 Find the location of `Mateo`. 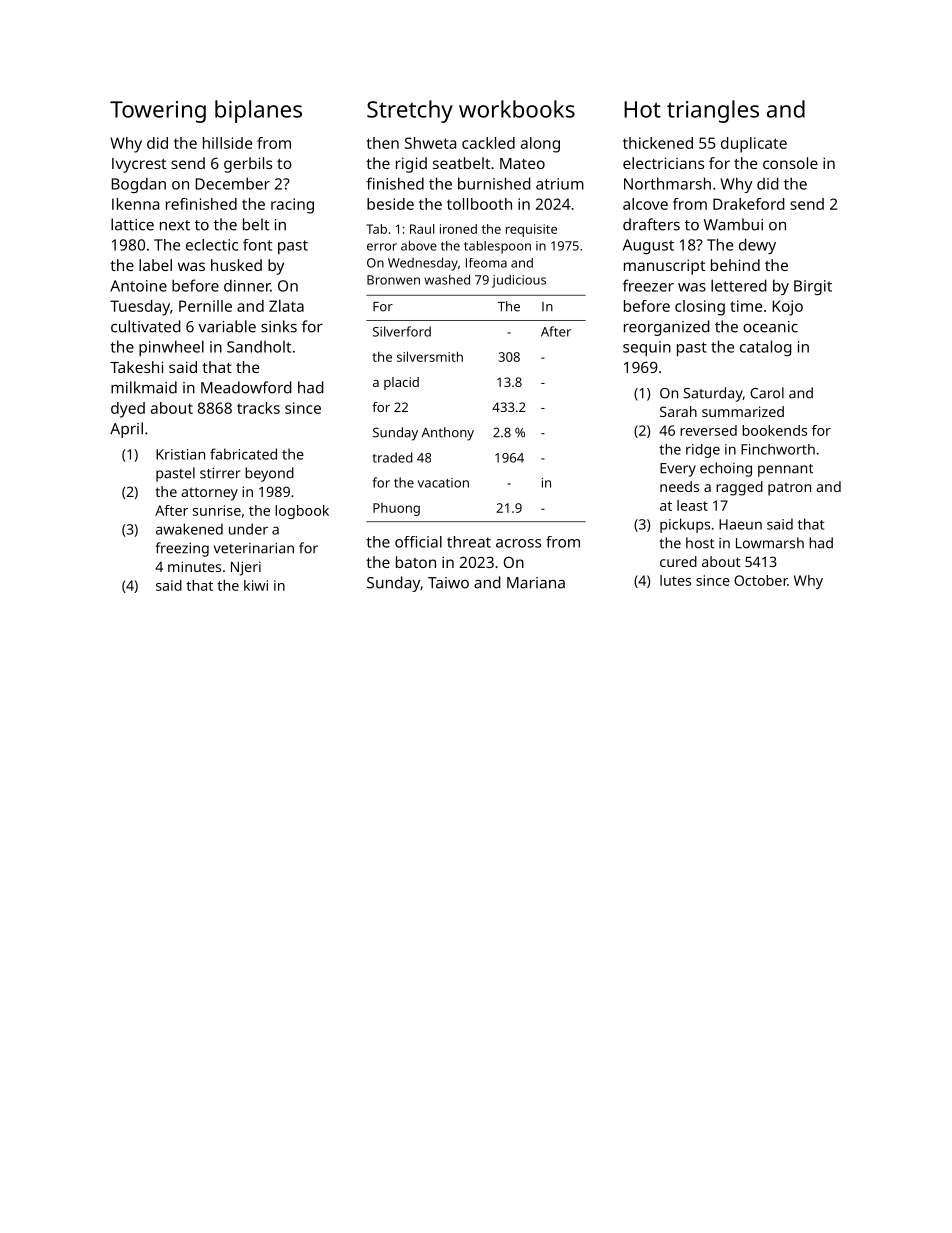

Mateo is located at coordinates (522, 163).
